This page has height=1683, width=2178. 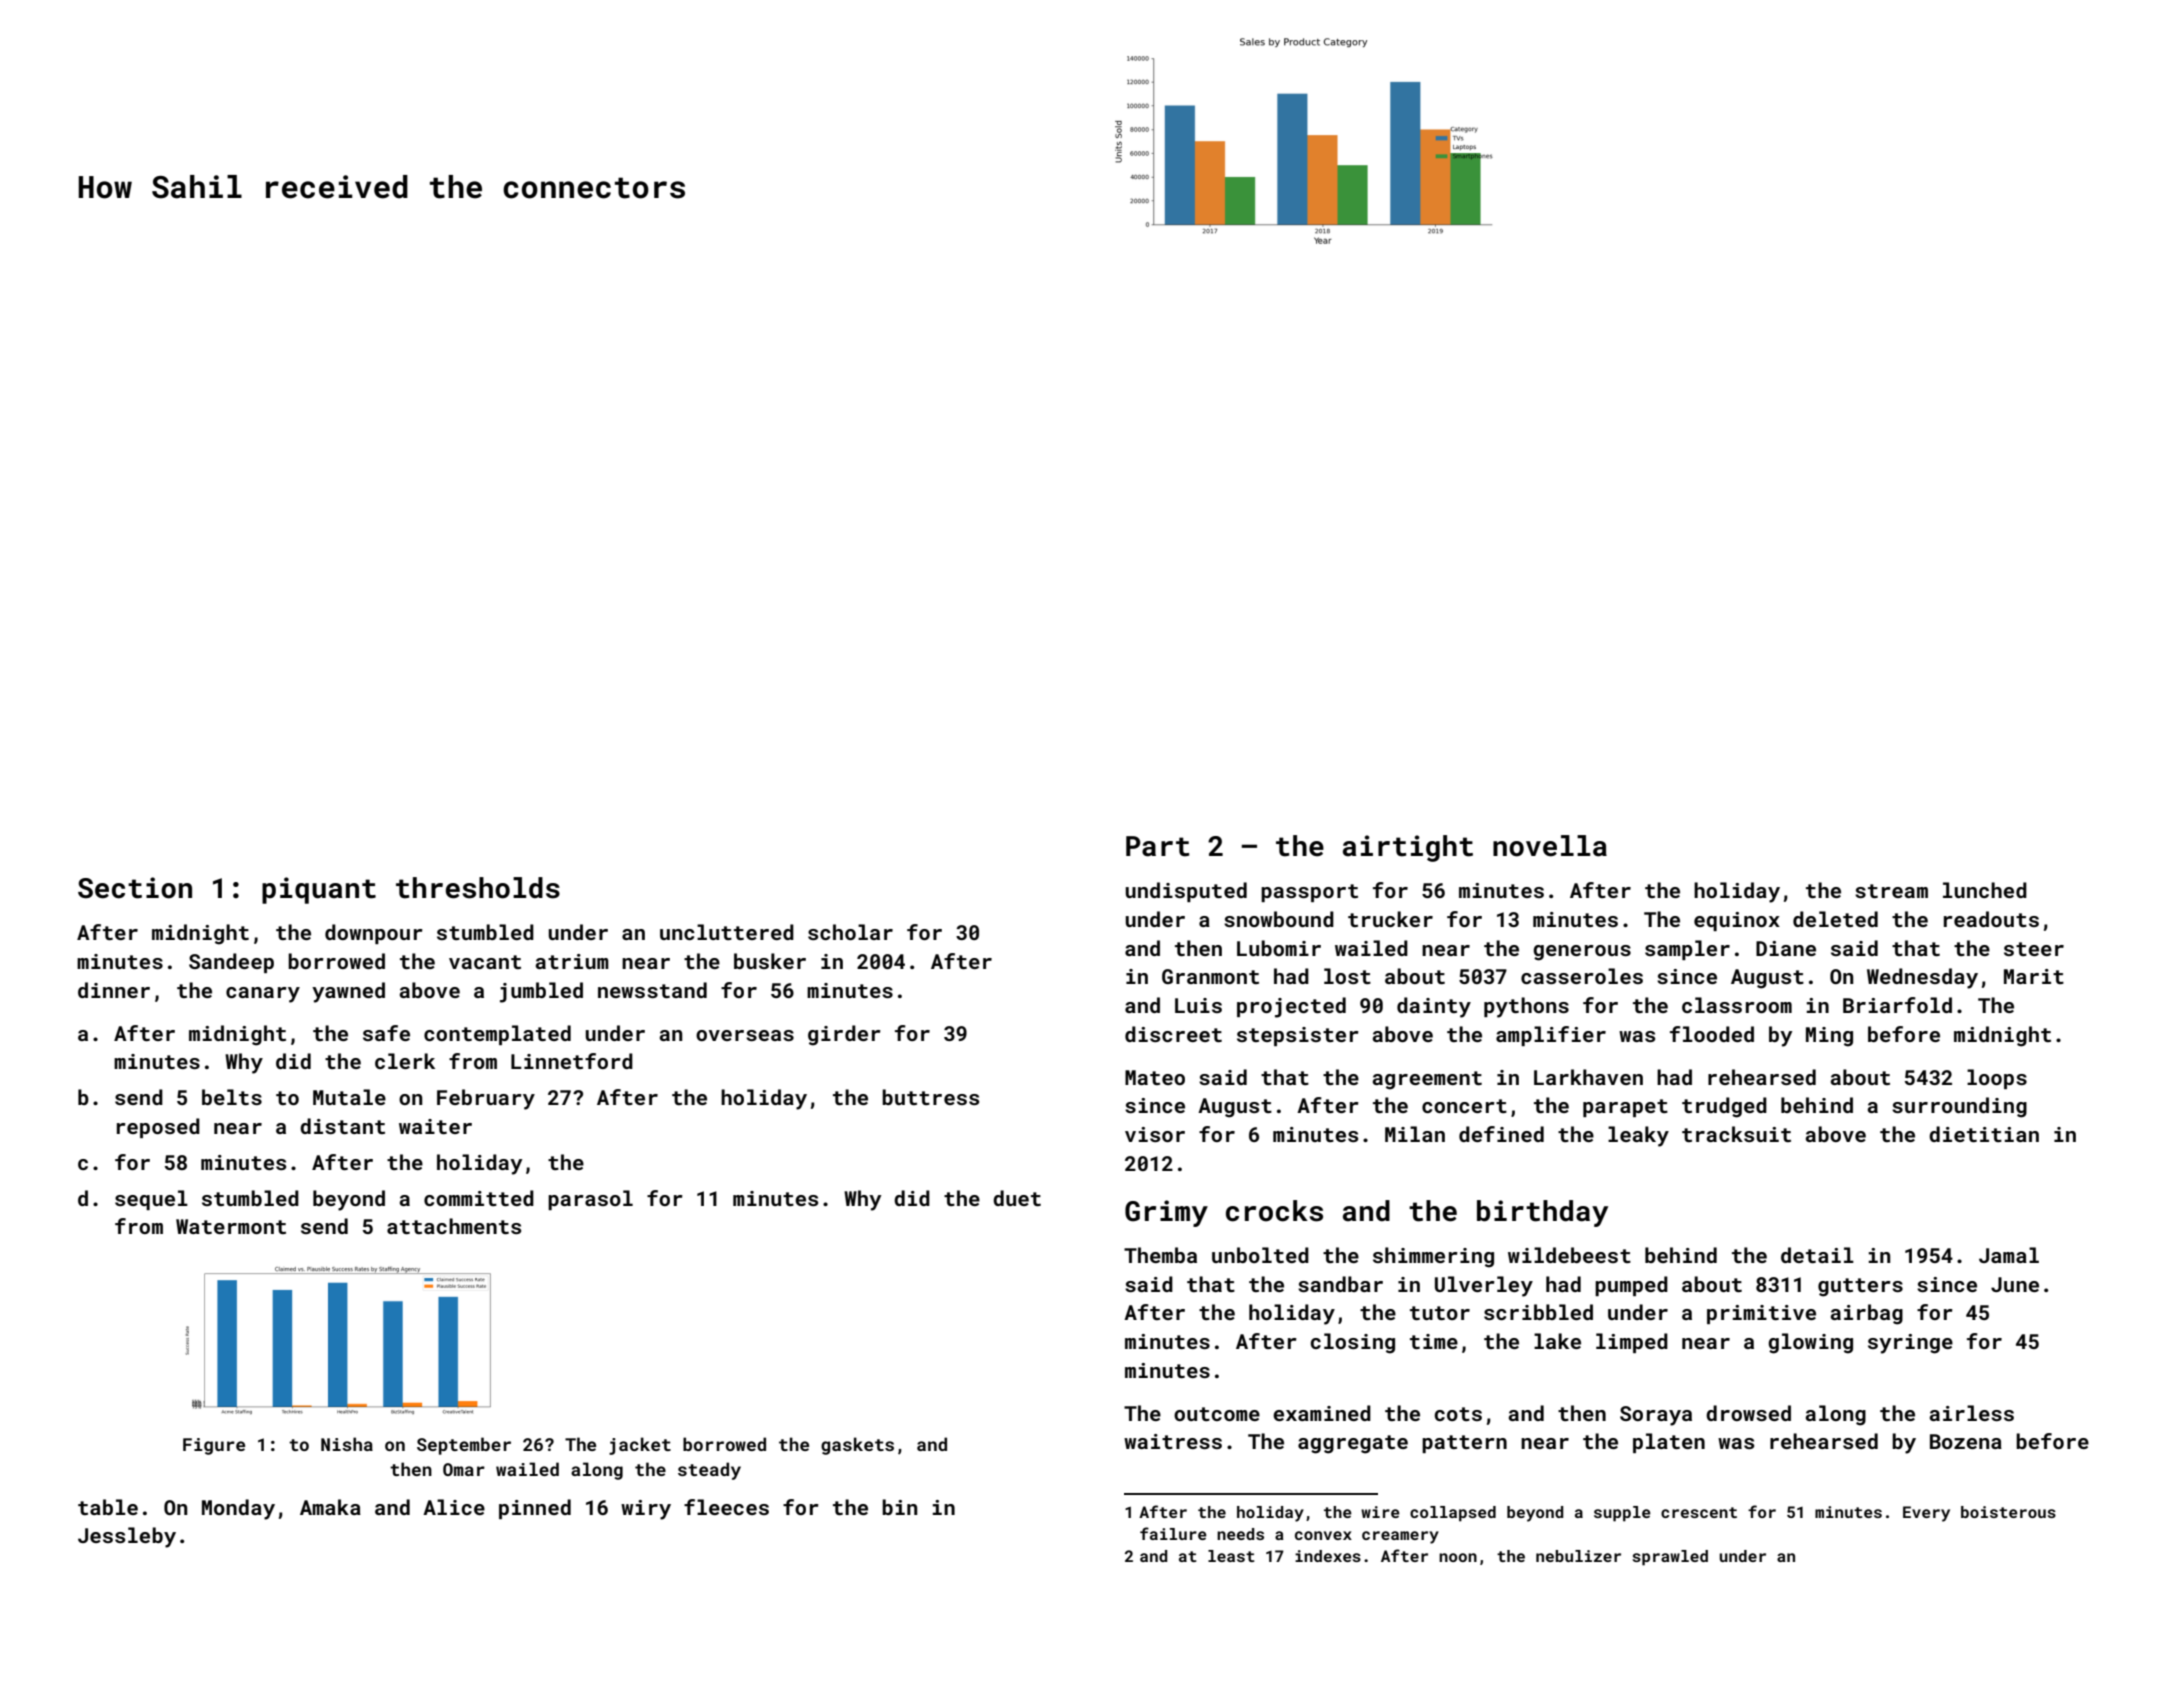 I want to click on dietitian, so click(x=1984, y=1134).
